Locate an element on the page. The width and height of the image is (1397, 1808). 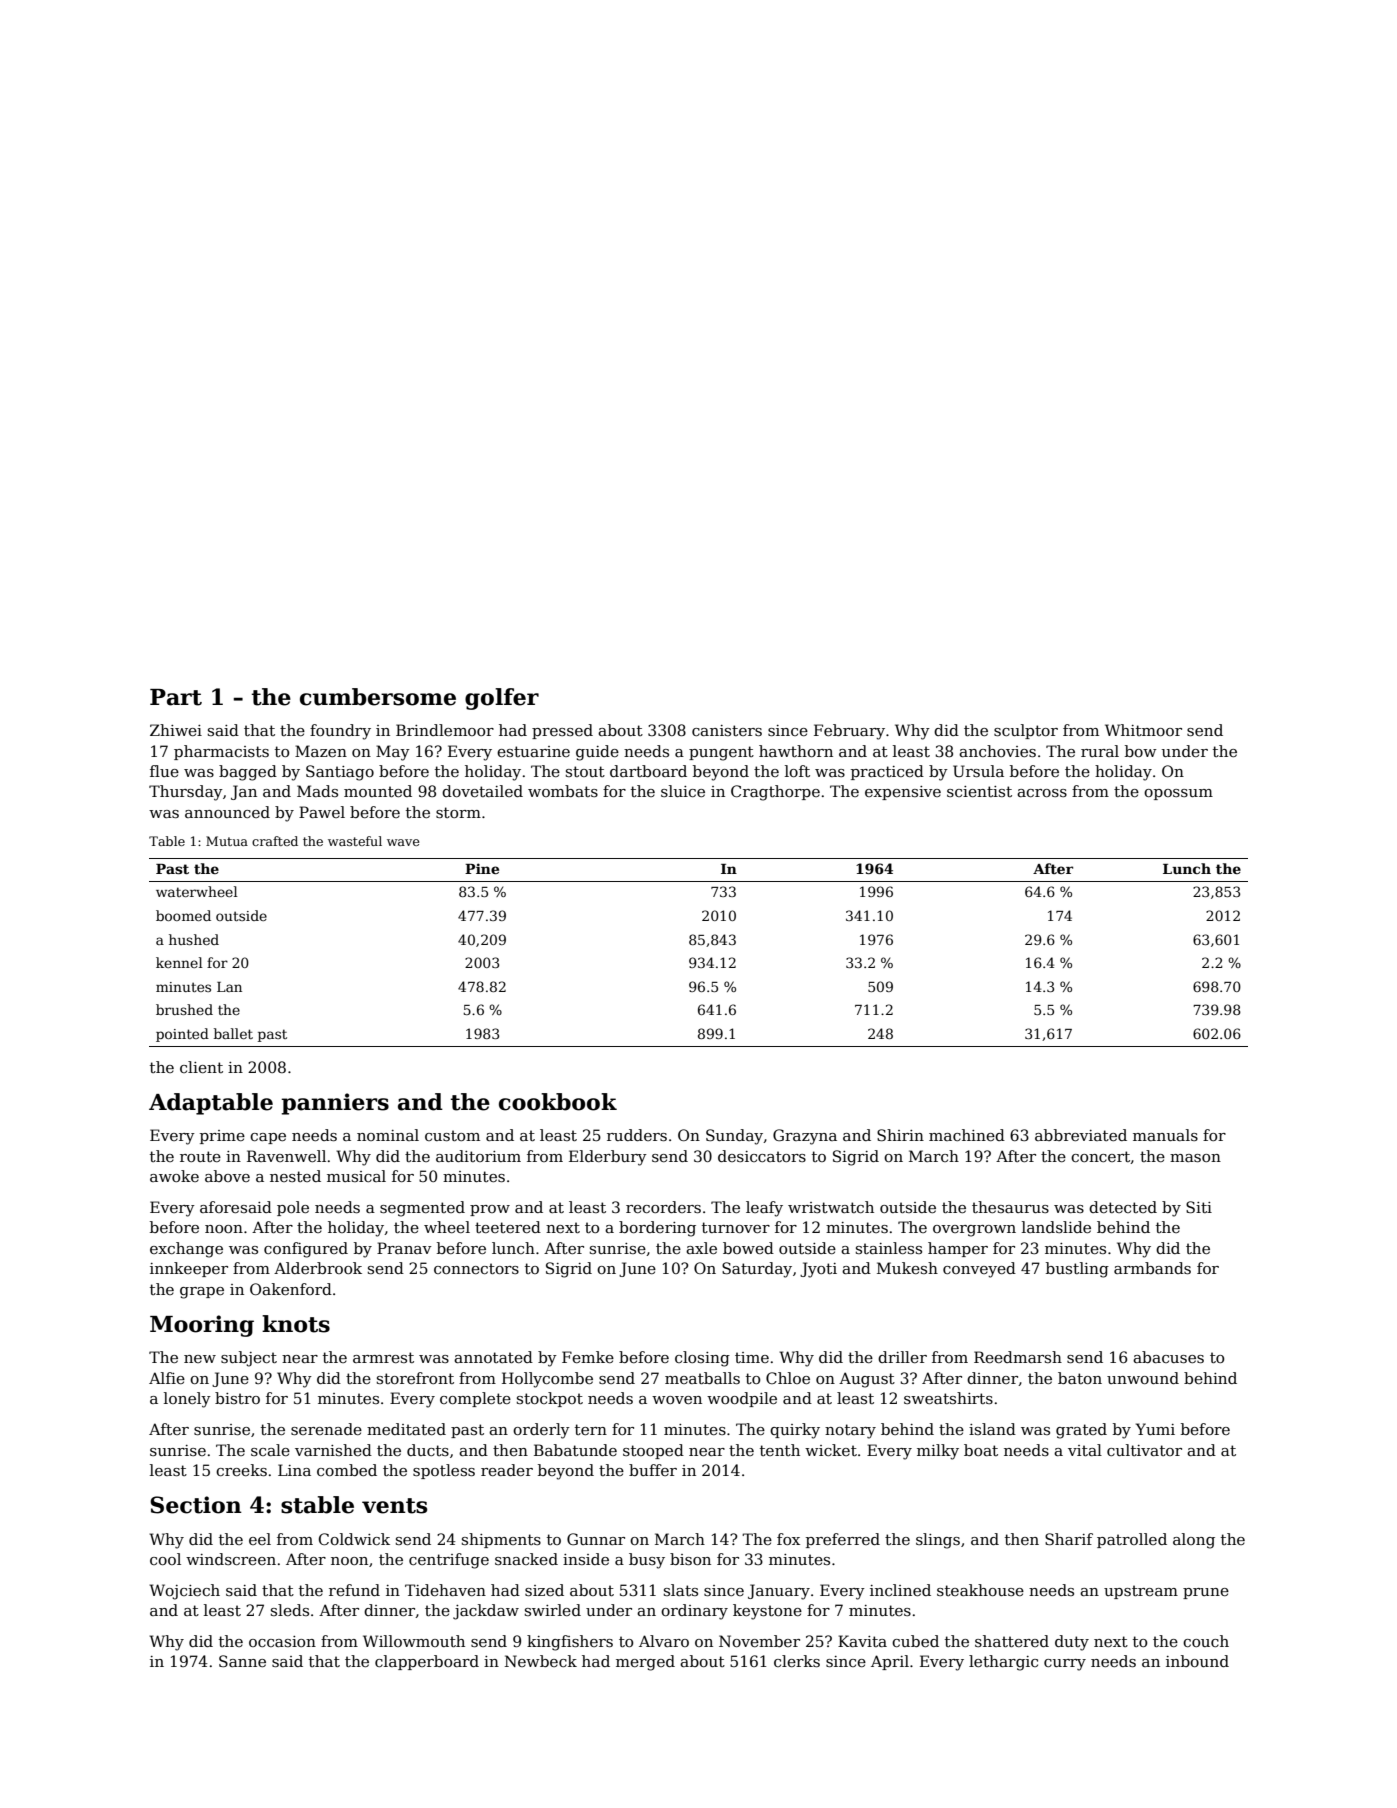
pressed is located at coordinates (562, 731).
